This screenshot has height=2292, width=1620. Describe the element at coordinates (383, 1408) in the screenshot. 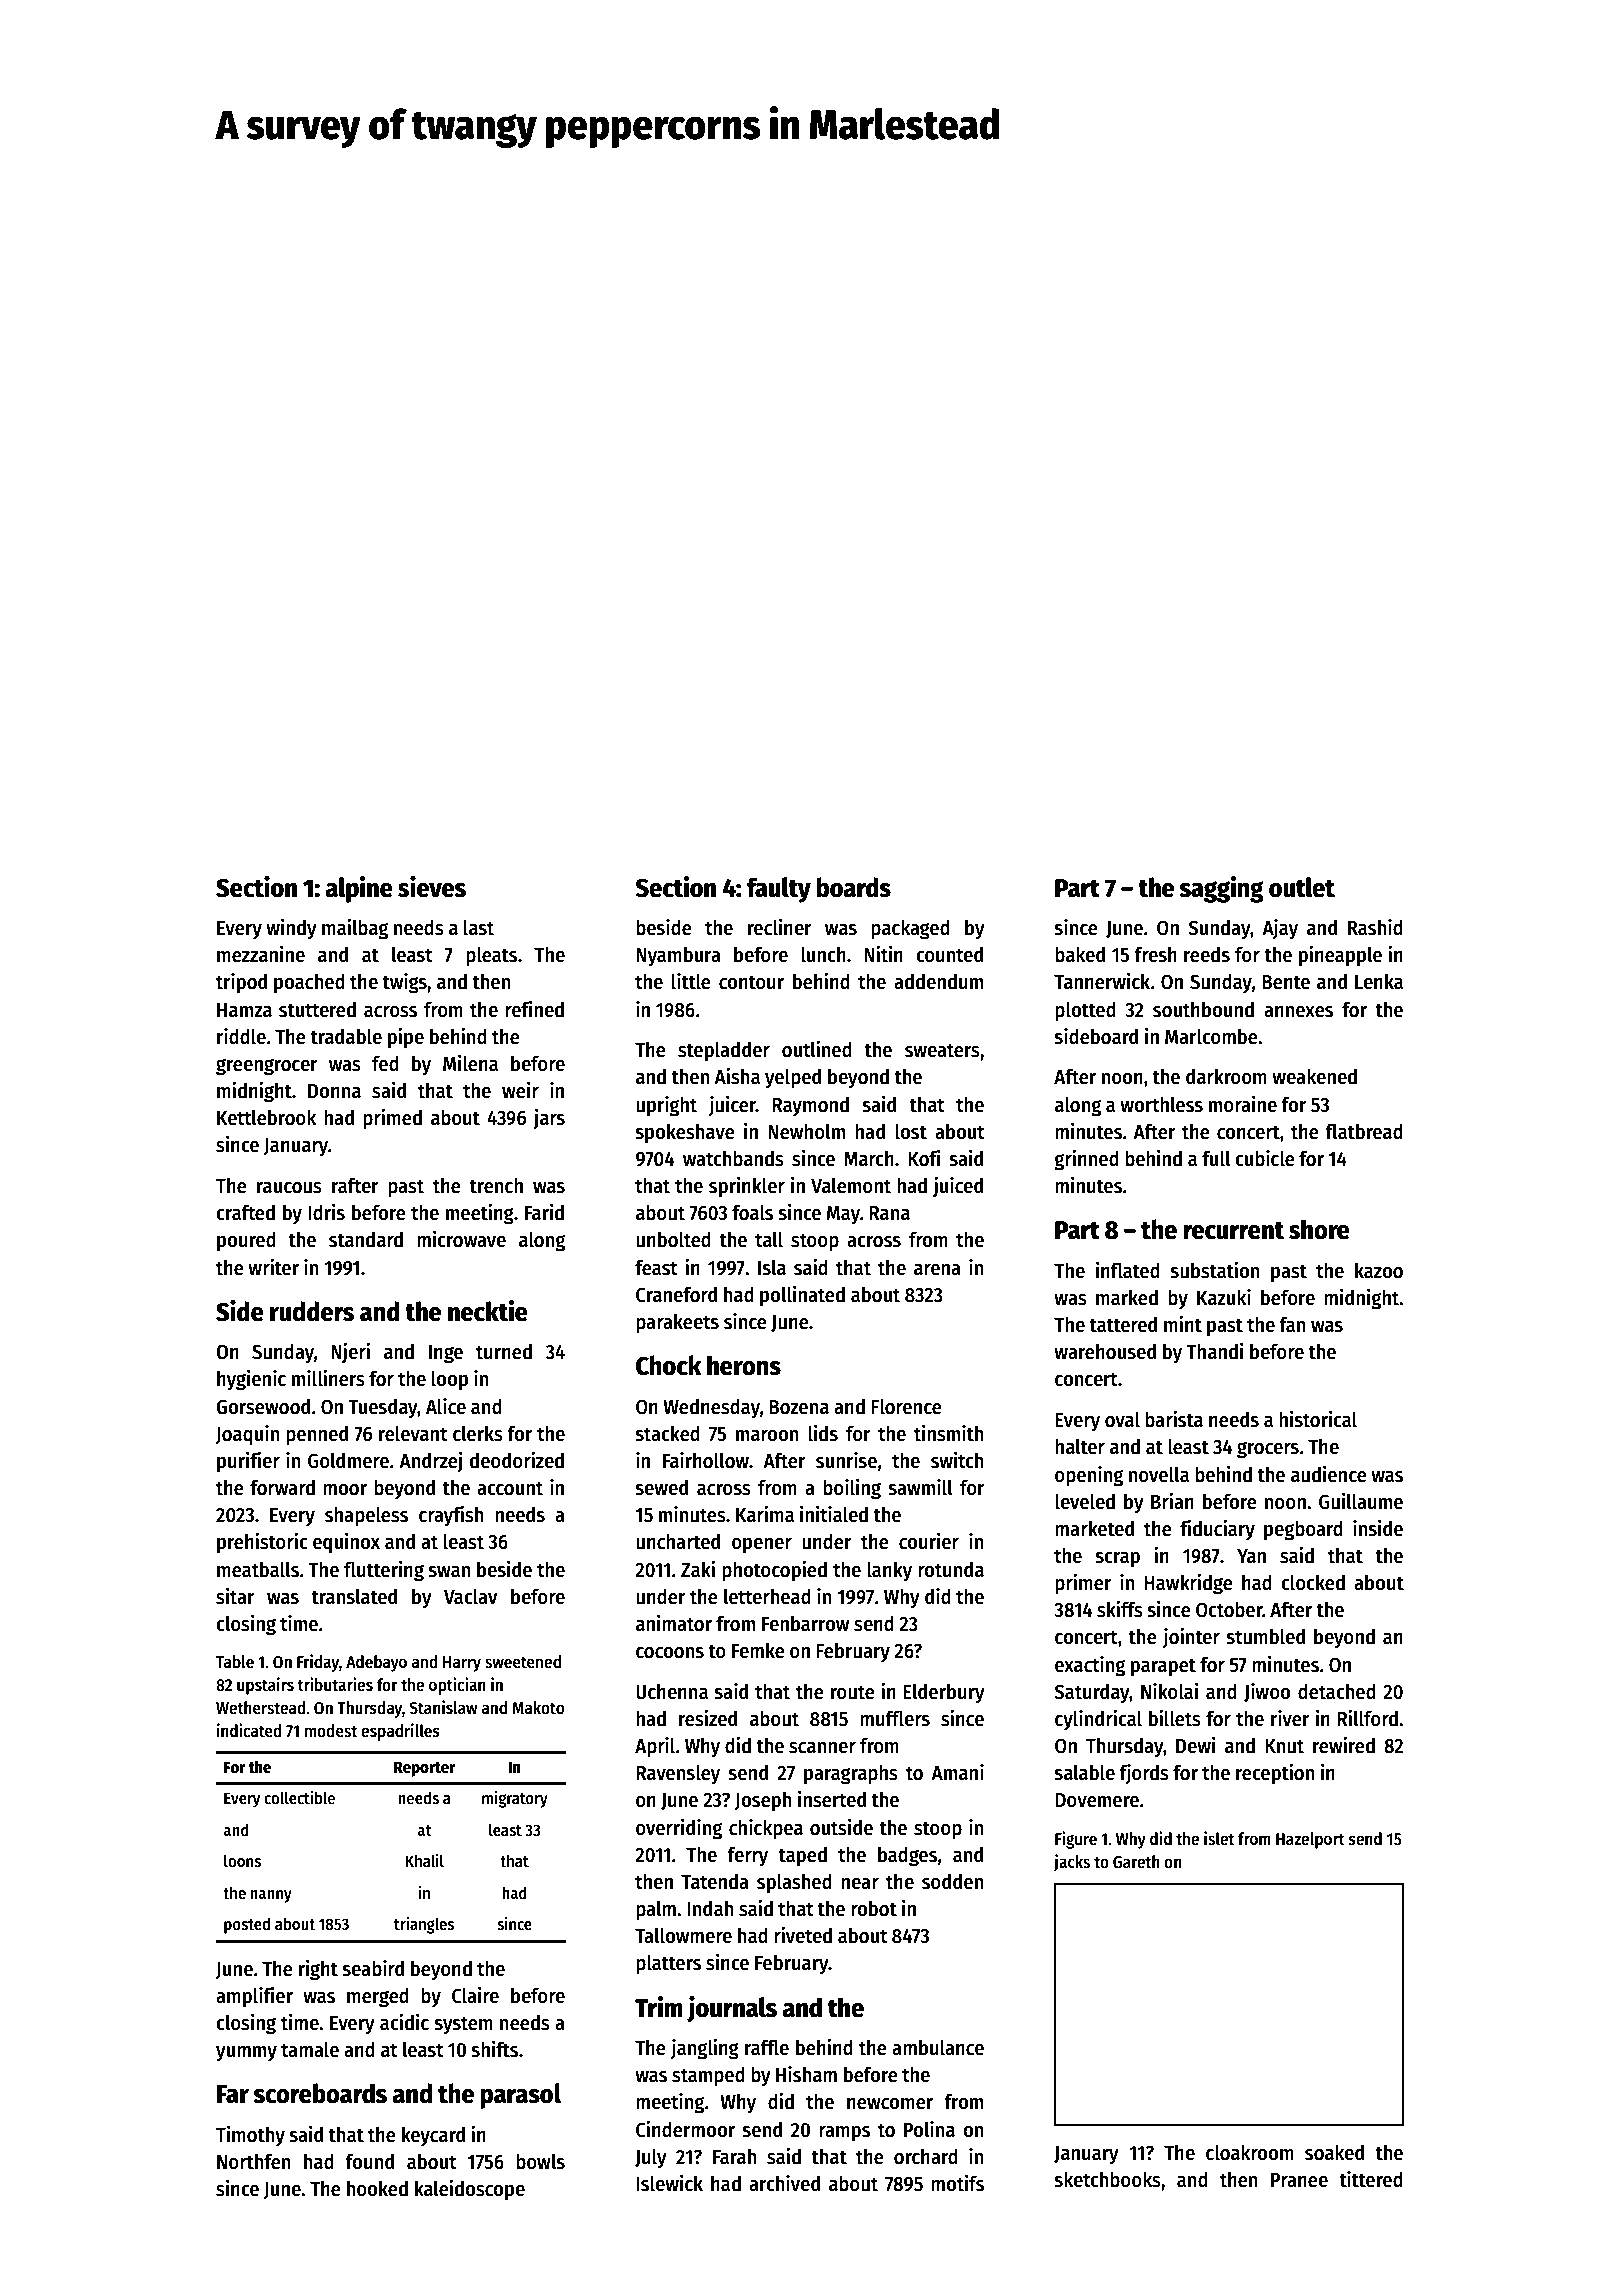

I see `Tuesday` at that location.
